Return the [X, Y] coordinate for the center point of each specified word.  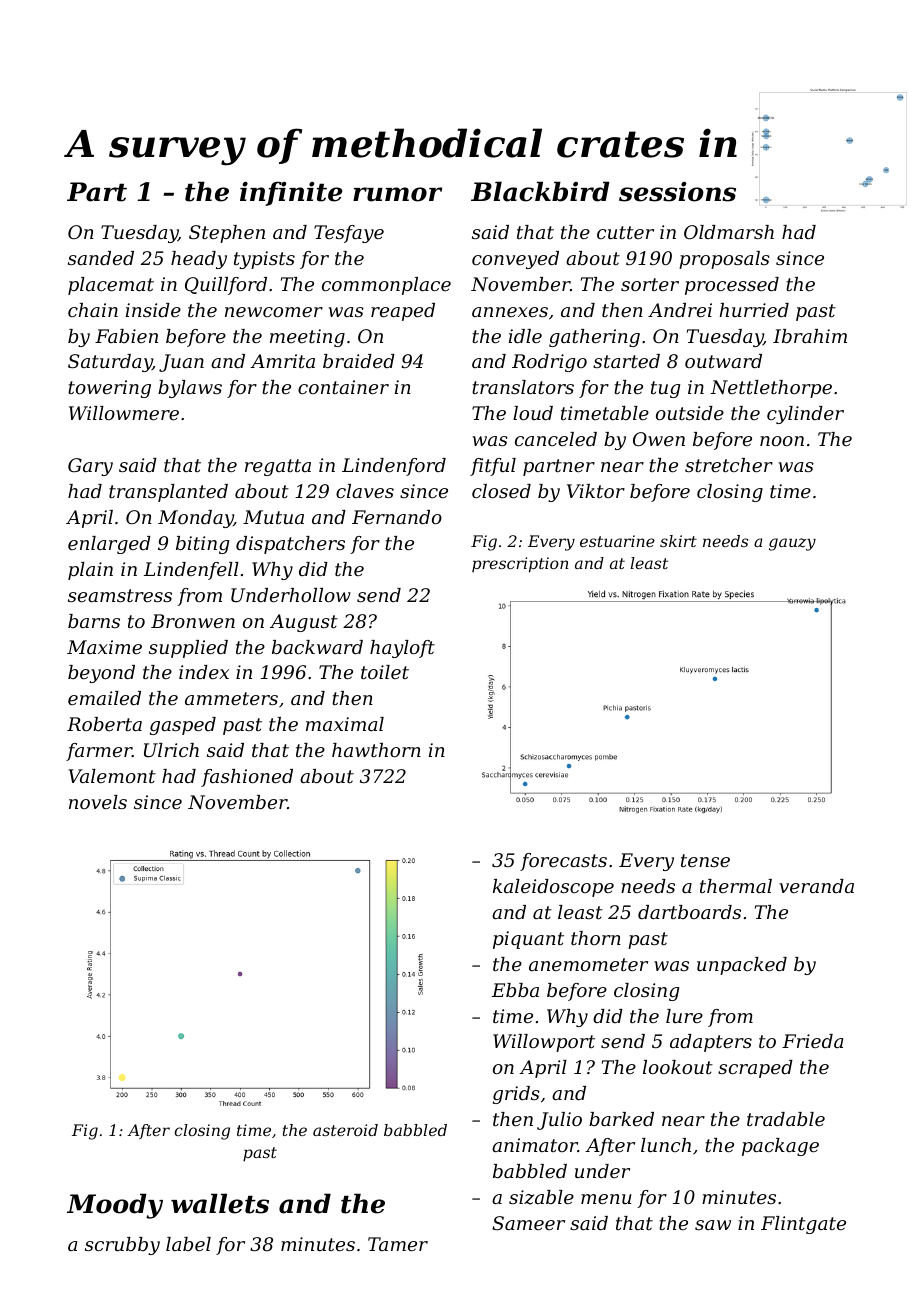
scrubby [122, 1246]
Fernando [397, 517]
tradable [786, 1119]
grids [516, 1095]
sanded [101, 258]
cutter [625, 232]
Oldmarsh [729, 232]
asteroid [345, 1130]
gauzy [792, 544]
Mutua [273, 517]
